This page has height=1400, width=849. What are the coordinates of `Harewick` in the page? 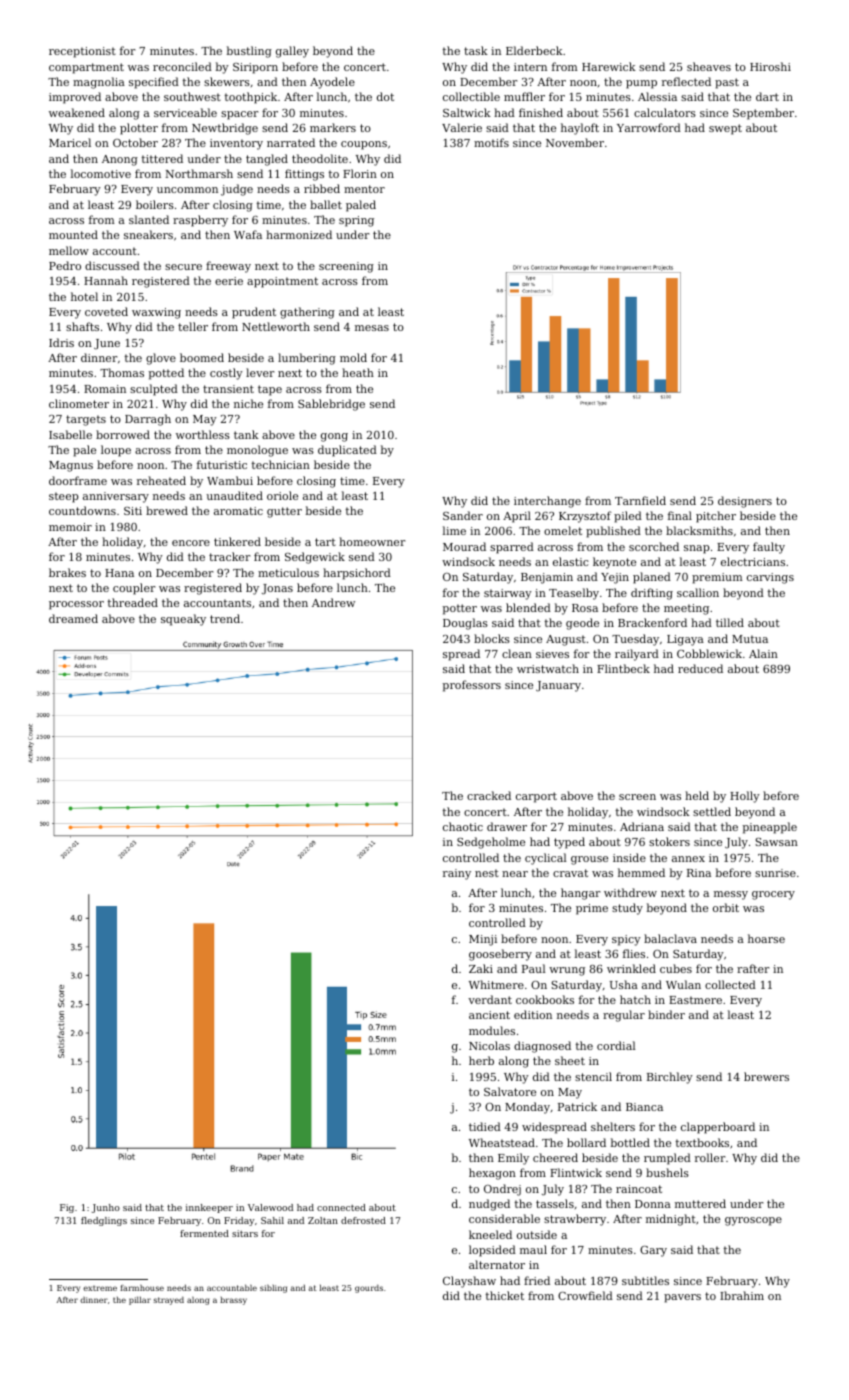 It's located at (609, 66).
